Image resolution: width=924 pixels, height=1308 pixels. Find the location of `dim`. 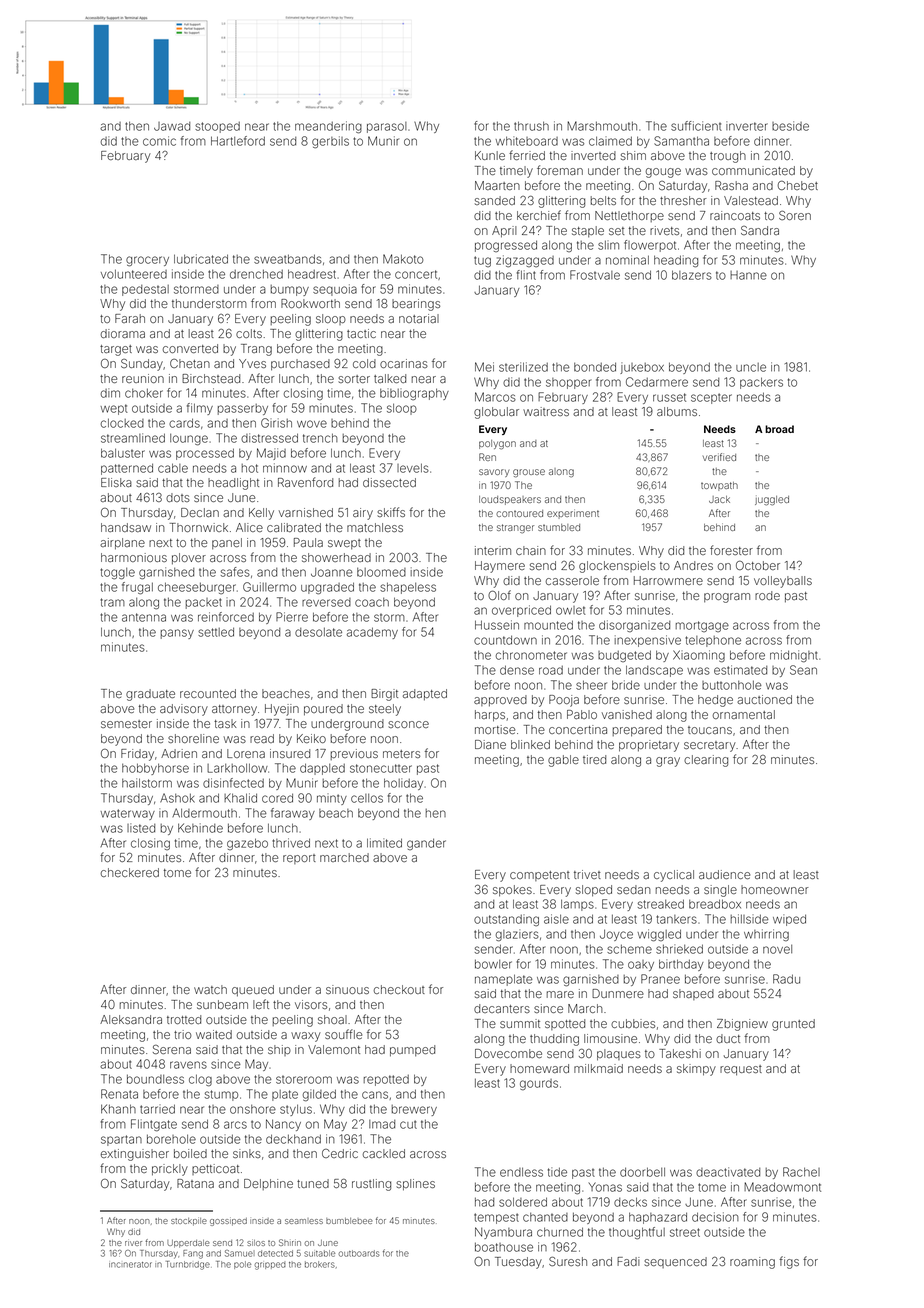

dim is located at coordinates (110, 393).
